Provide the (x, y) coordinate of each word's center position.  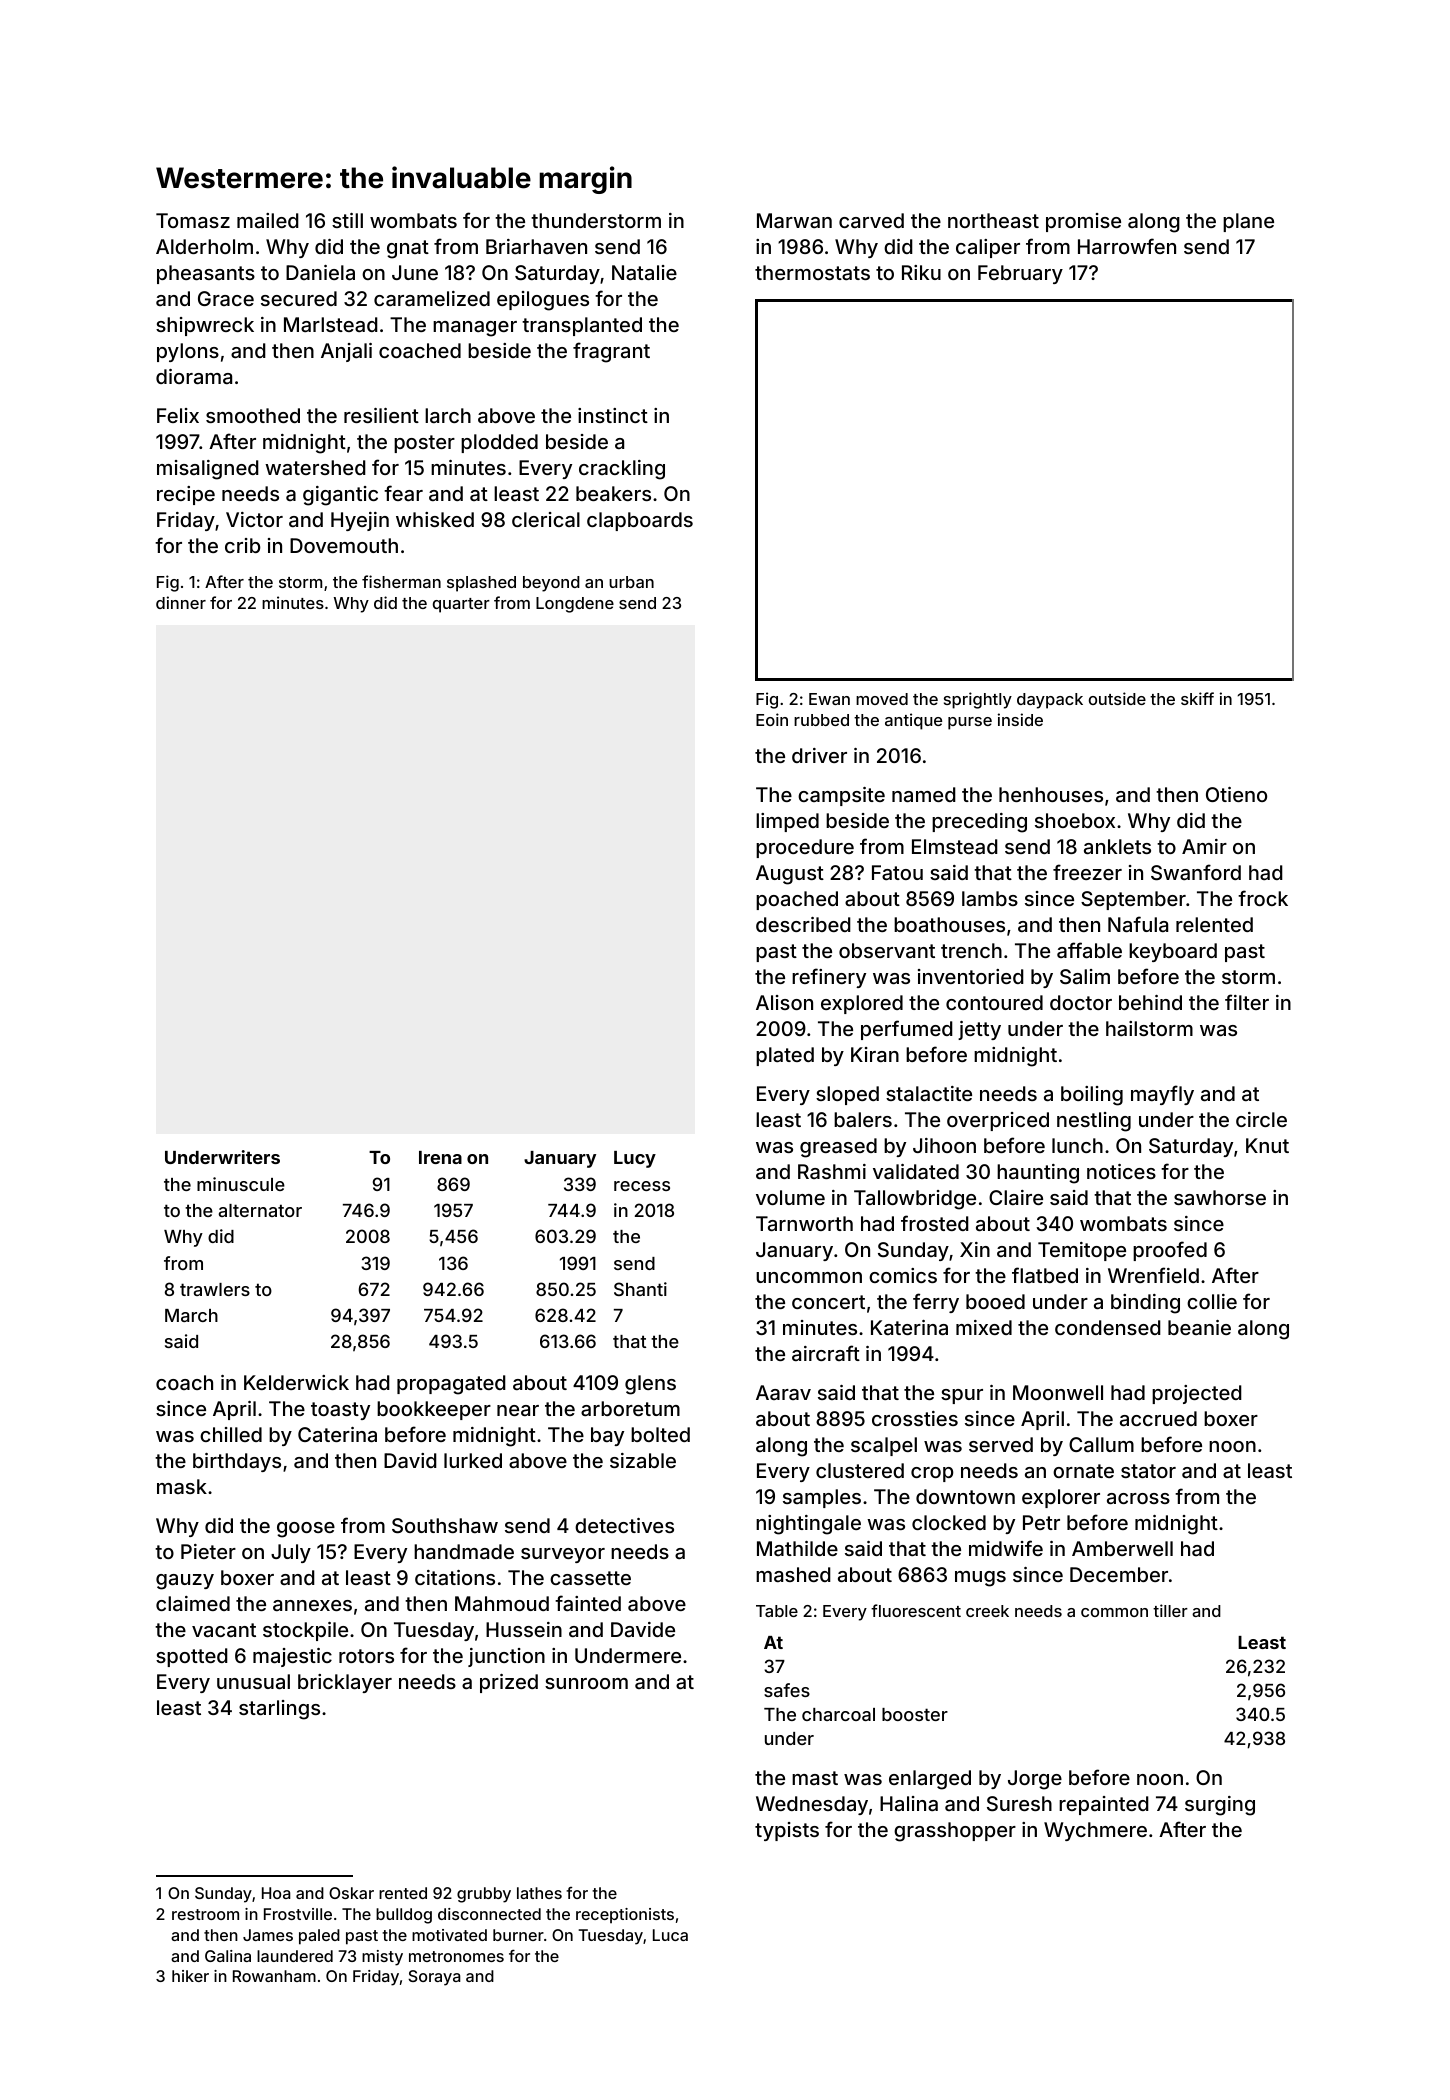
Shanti (640, 1289)
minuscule (241, 1184)
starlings (279, 1710)
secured (299, 298)
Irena (440, 1157)
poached (797, 900)
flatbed (1045, 1275)
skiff (1197, 698)
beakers (613, 493)
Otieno (1236, 794)
